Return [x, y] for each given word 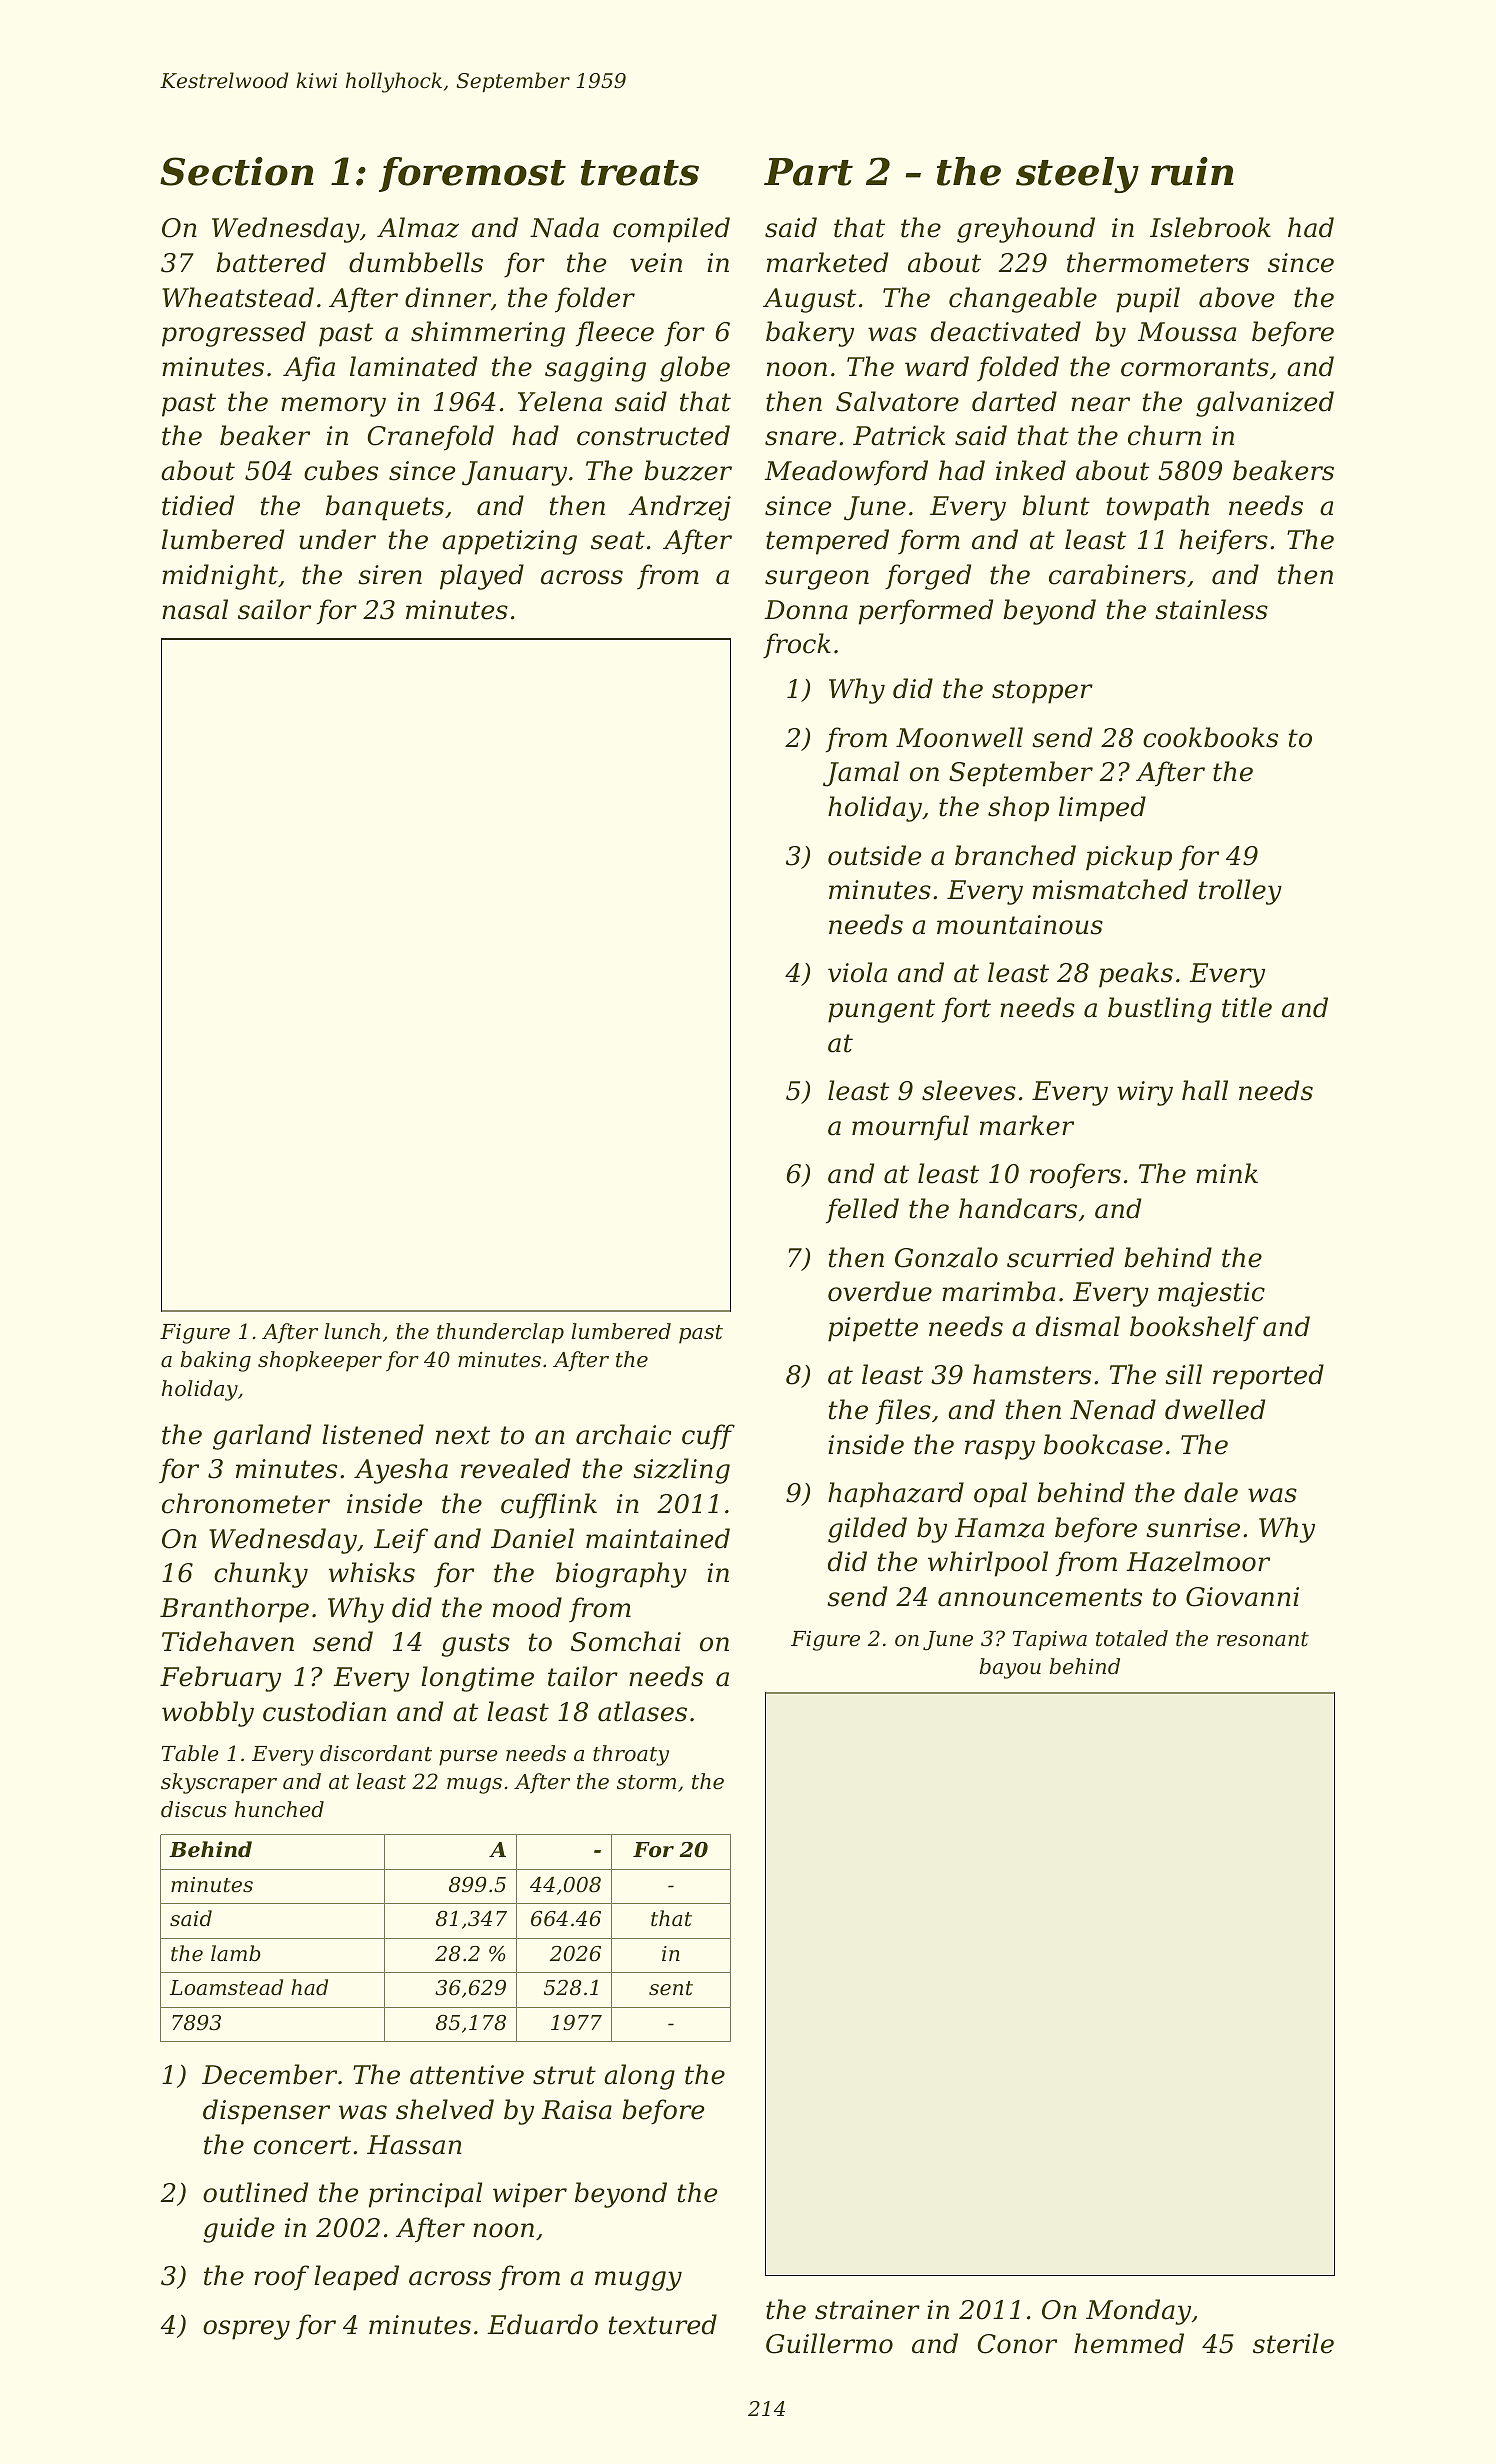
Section [237, 171]
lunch [352, 1331]
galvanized [1265, 404]
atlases [642, 1711]
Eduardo [542, 2324]
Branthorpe [234, 1610]
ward [937, 366]
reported [1268, 1377]
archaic [623, 1434]
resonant [1263, 1639]
